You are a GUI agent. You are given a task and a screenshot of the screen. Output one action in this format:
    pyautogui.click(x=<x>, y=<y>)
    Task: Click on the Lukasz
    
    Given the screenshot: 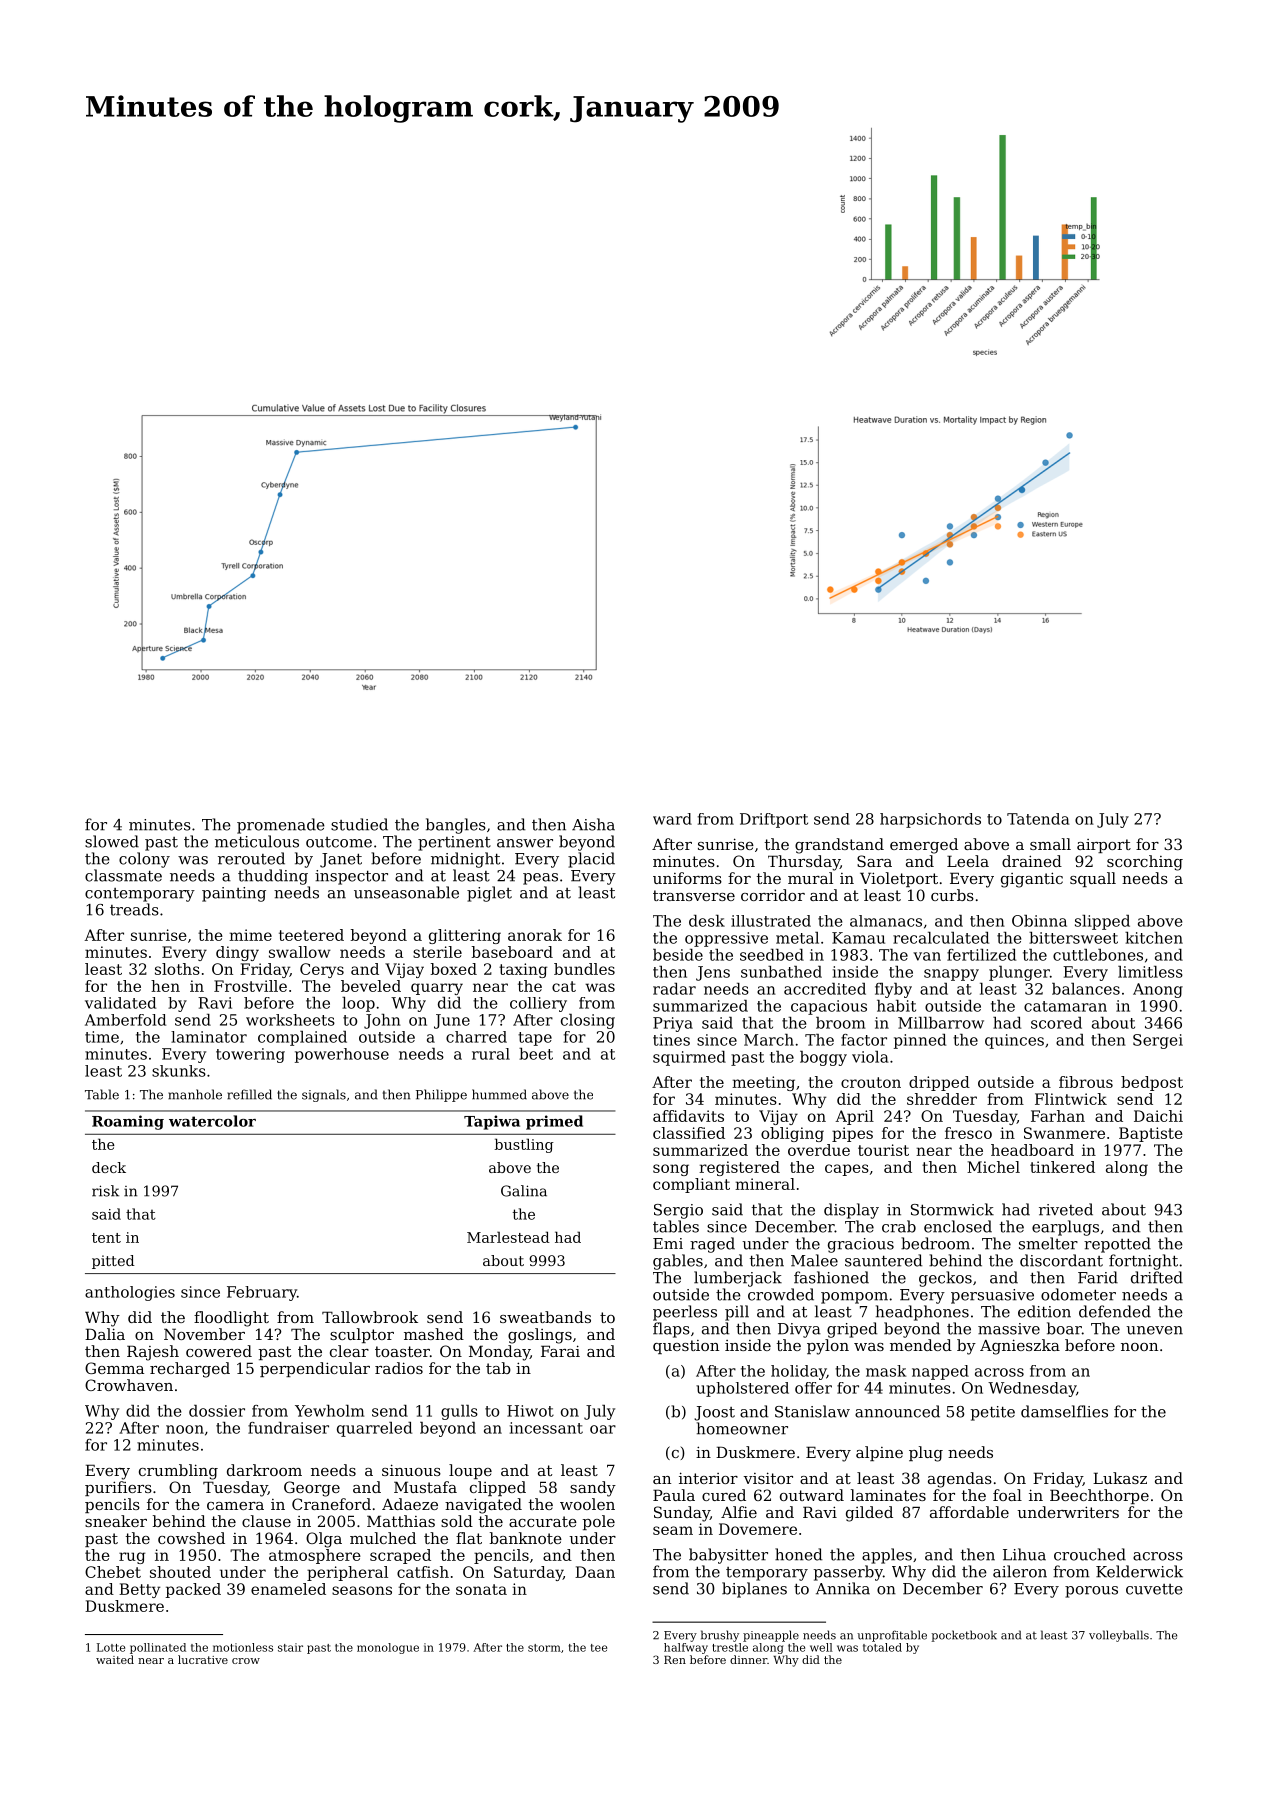 What is the action you would take?
    pyautogui.click(x=1120, y=1478)
